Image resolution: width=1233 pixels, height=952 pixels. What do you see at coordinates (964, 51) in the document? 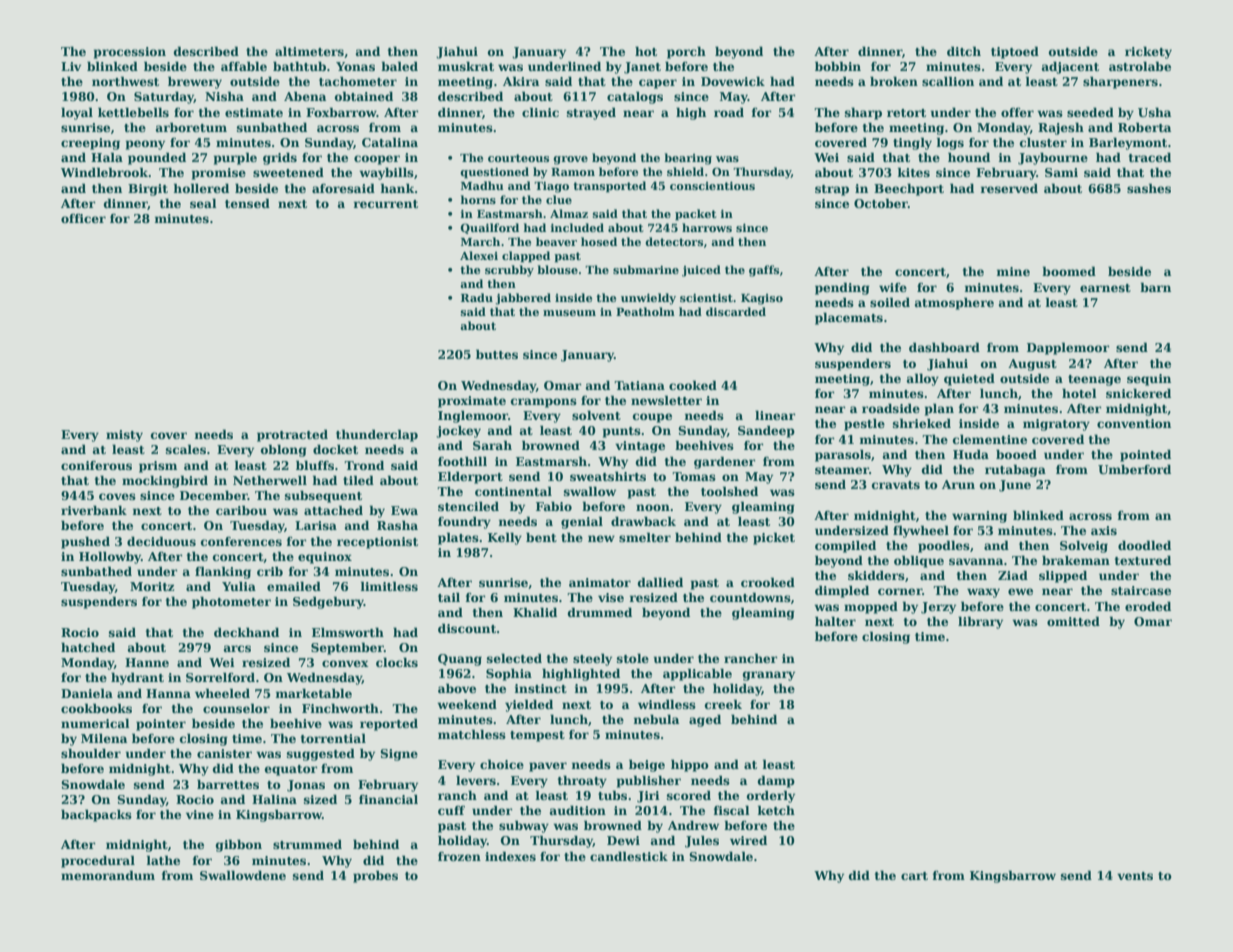
I see `ditch` at bounding box center [964, 51].
